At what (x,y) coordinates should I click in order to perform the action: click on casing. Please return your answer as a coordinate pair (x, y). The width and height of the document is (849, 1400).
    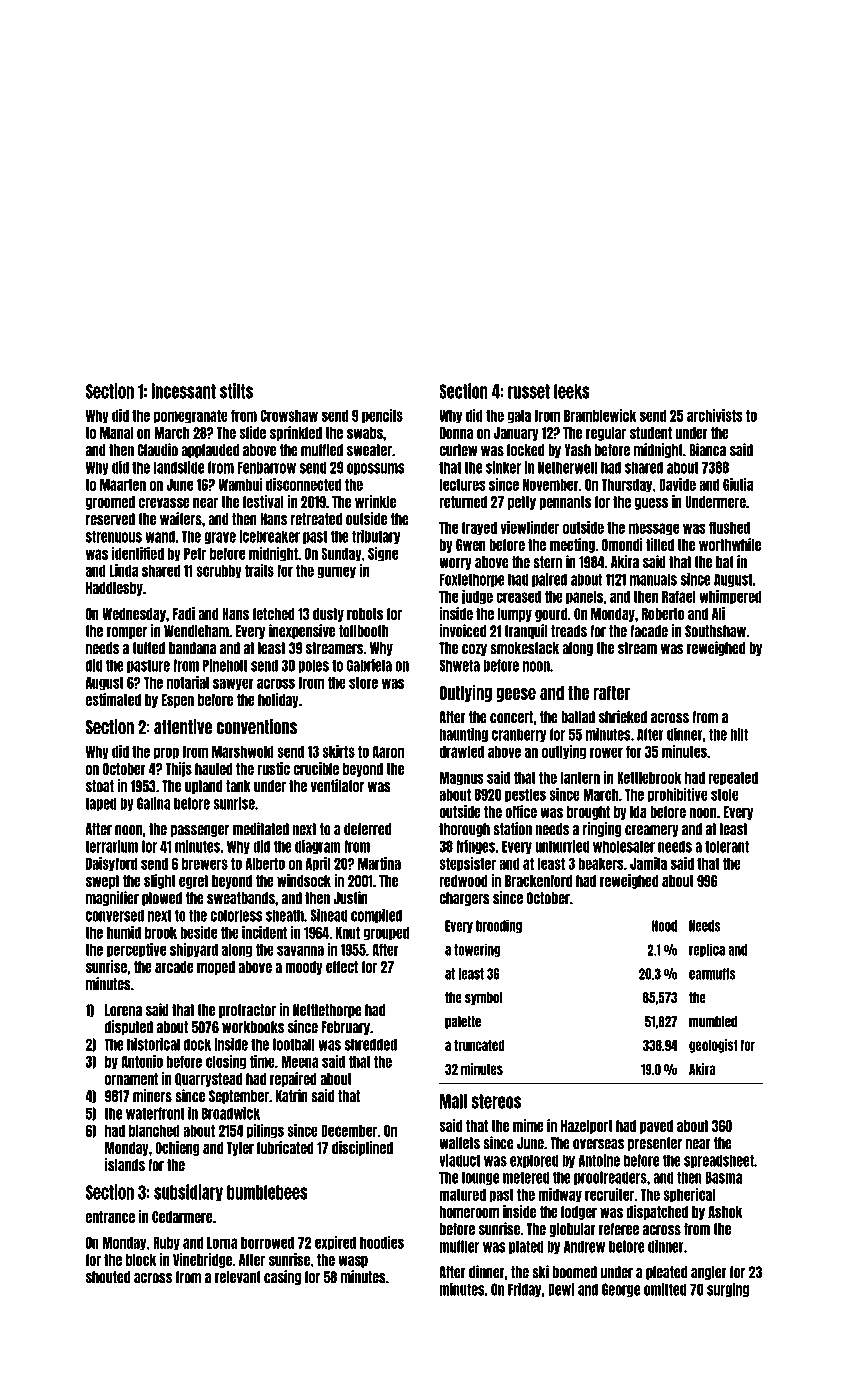
    Looking at the image, I should click on (282, 1277).
